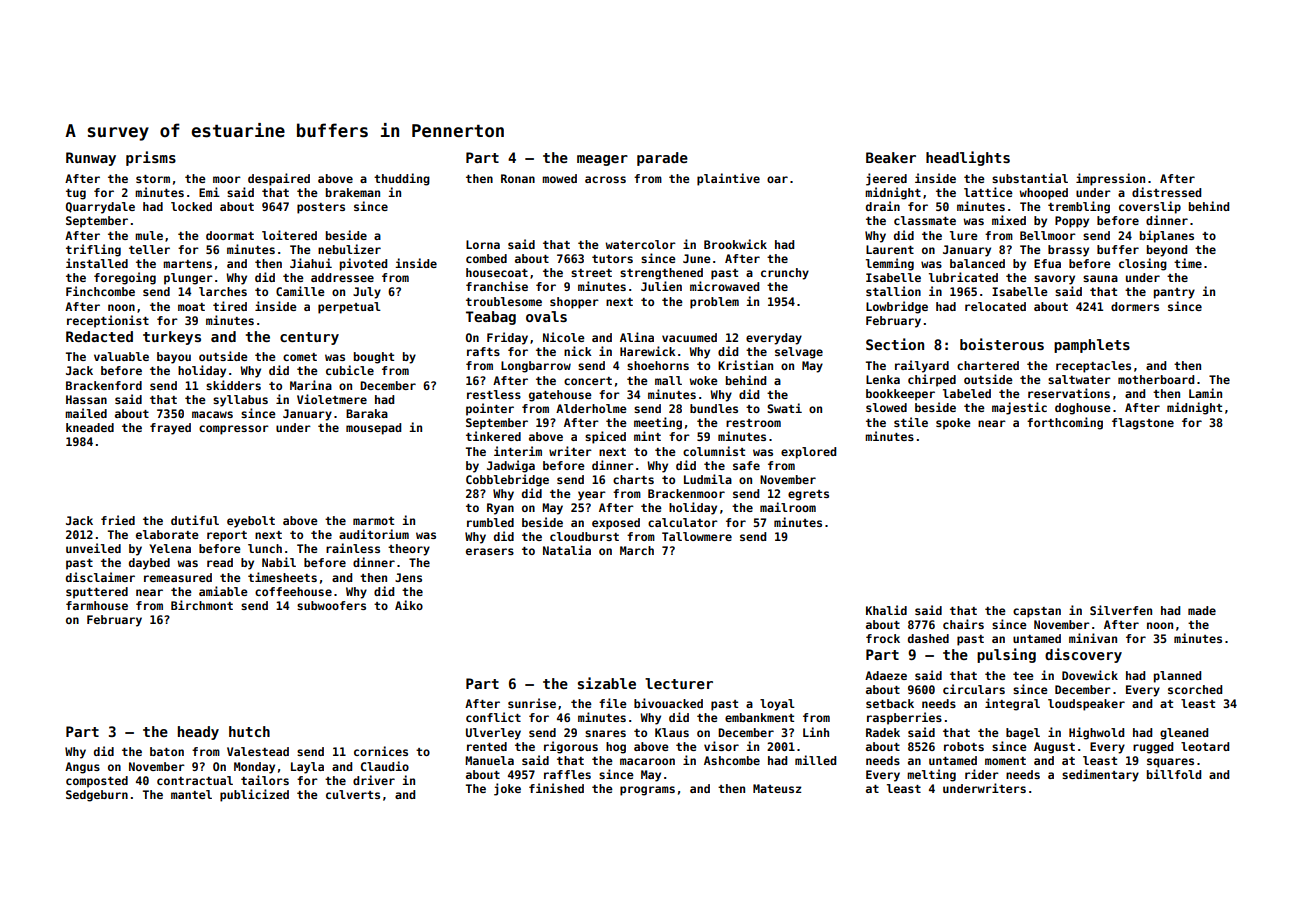  Describe the element at coordinates (1174, 774) in the document. I see `billfold` at that location.
